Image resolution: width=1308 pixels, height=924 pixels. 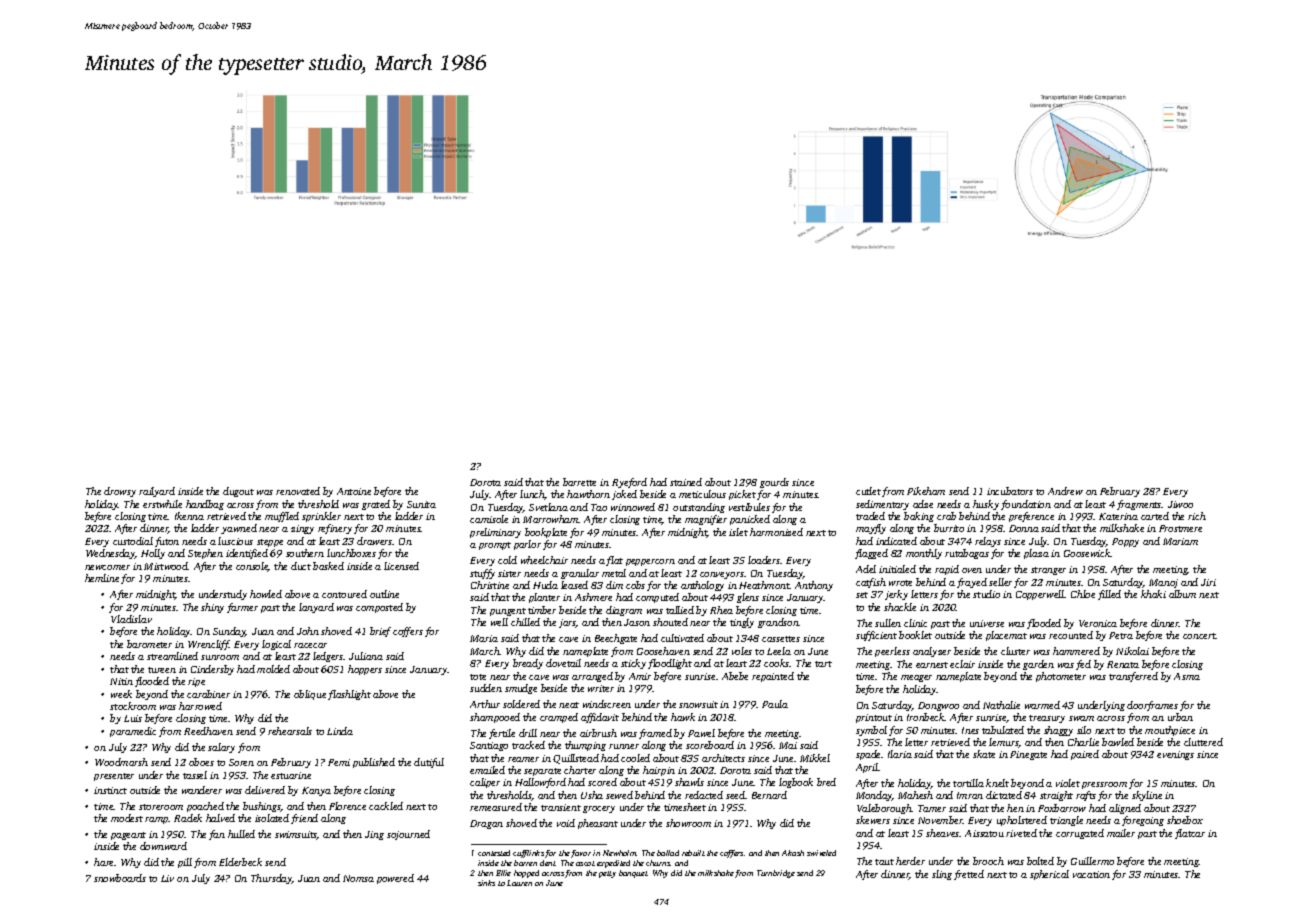 I want to click on Andrew, so click(x=1065, y=491).
